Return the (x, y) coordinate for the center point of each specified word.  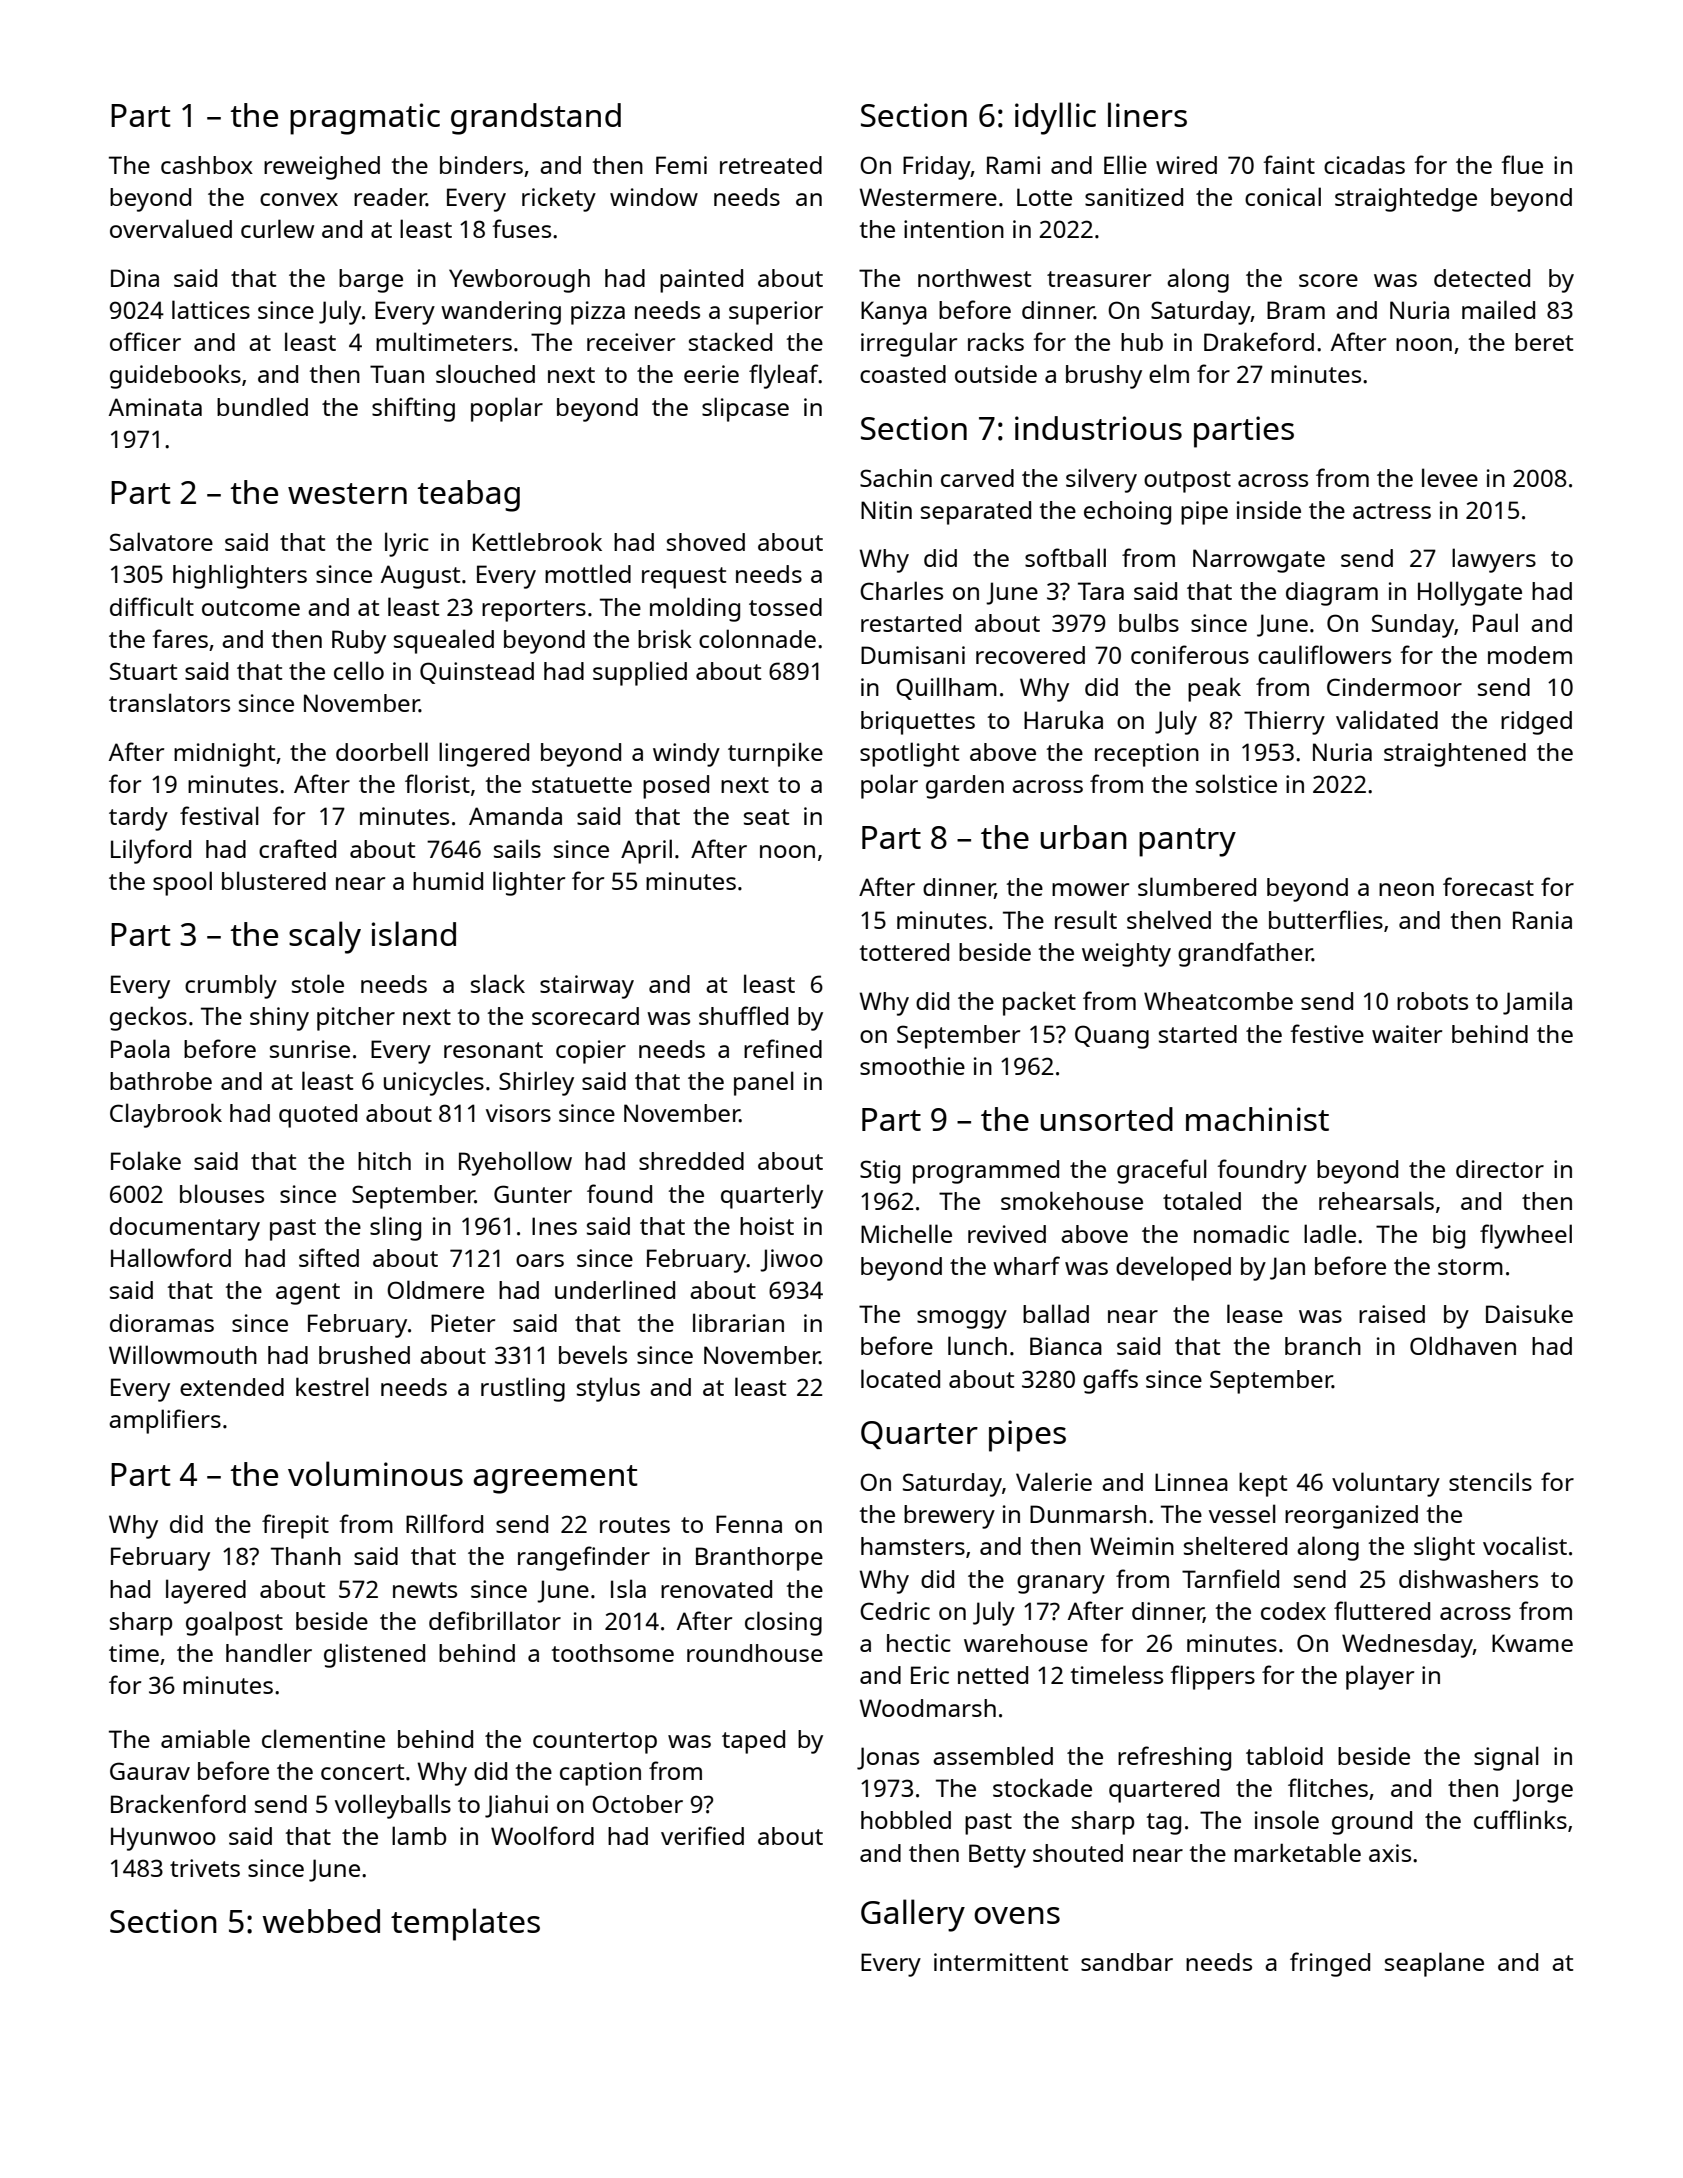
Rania (1542, 920)
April (646, 851)
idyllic (1055, 118)
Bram (1296, 310)
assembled (993, 1755)
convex (299, 199)
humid (448, 881)
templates (465, 1924)
